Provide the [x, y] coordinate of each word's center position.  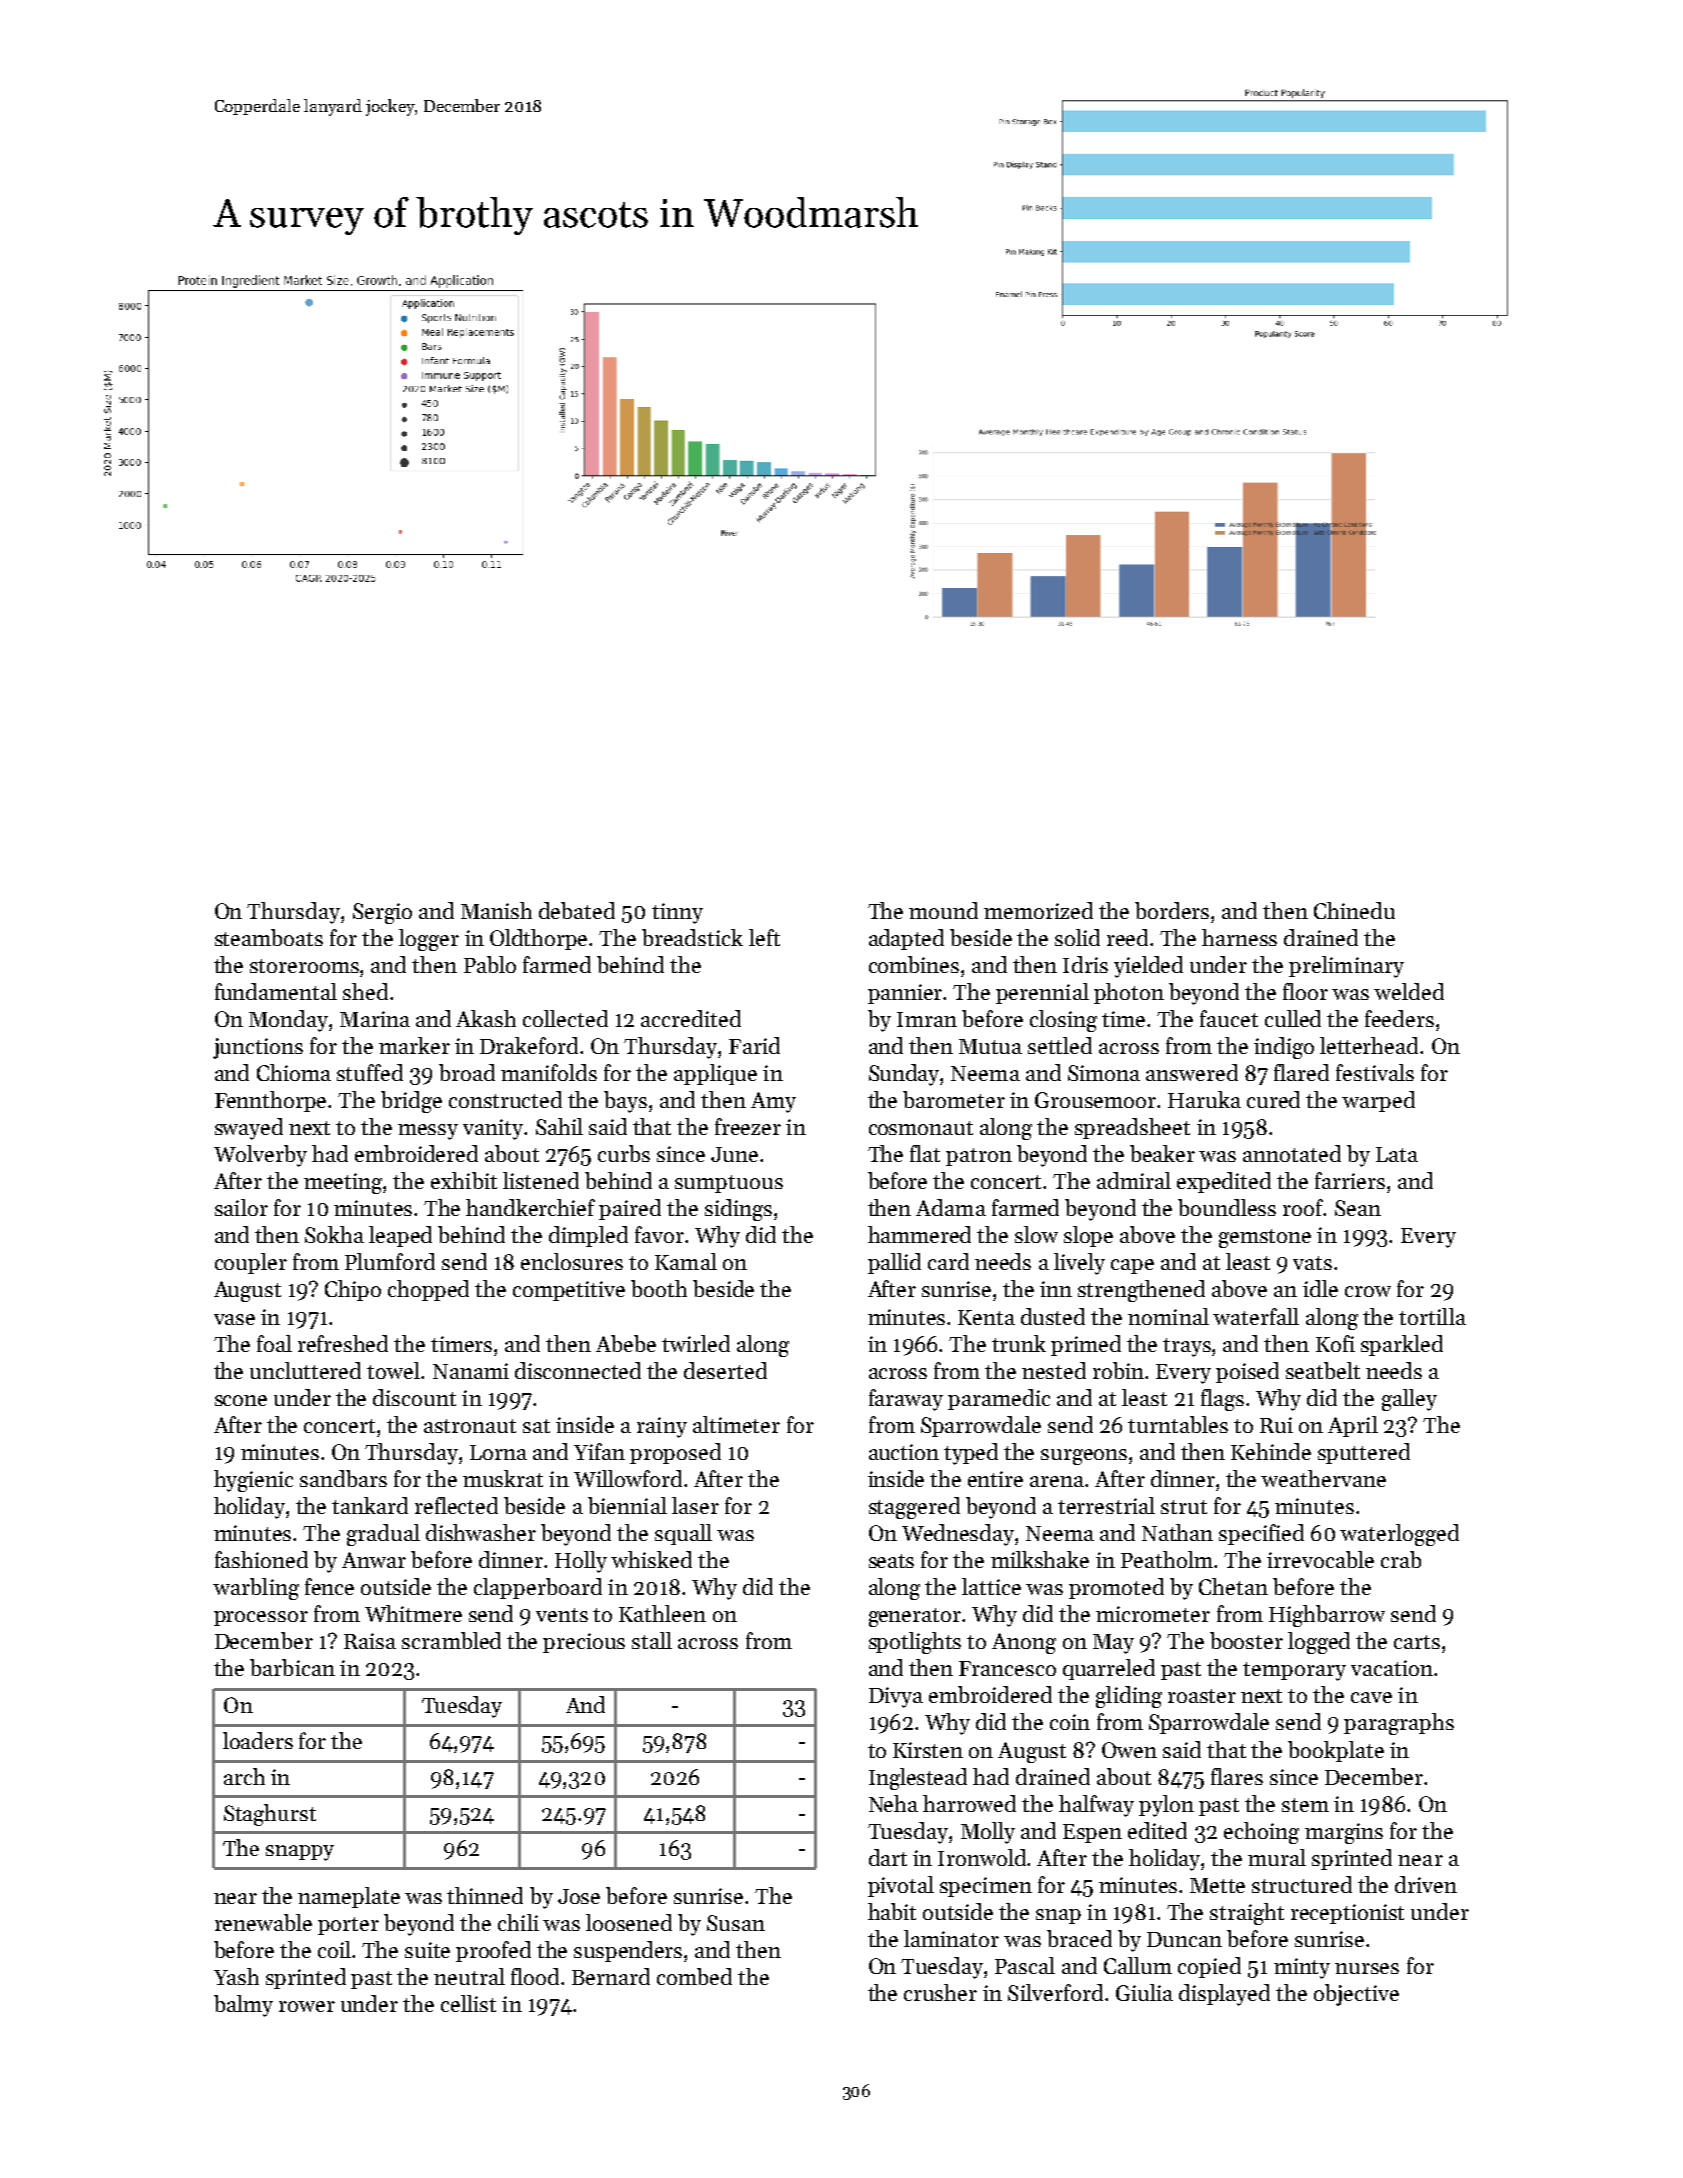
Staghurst [270, 1815]
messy [428, 1132]
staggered [914, 1508]
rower [307, 2006]
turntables [1178, 1424]
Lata [1397, 1154]
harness [1239, 937]
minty [1302, 1968]
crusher [940, 1992]
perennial [1042, 993]
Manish [496, 910]
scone [241, 1400]
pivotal [901, 1886]
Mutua [990, 1046]
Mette [1217, 1885]
